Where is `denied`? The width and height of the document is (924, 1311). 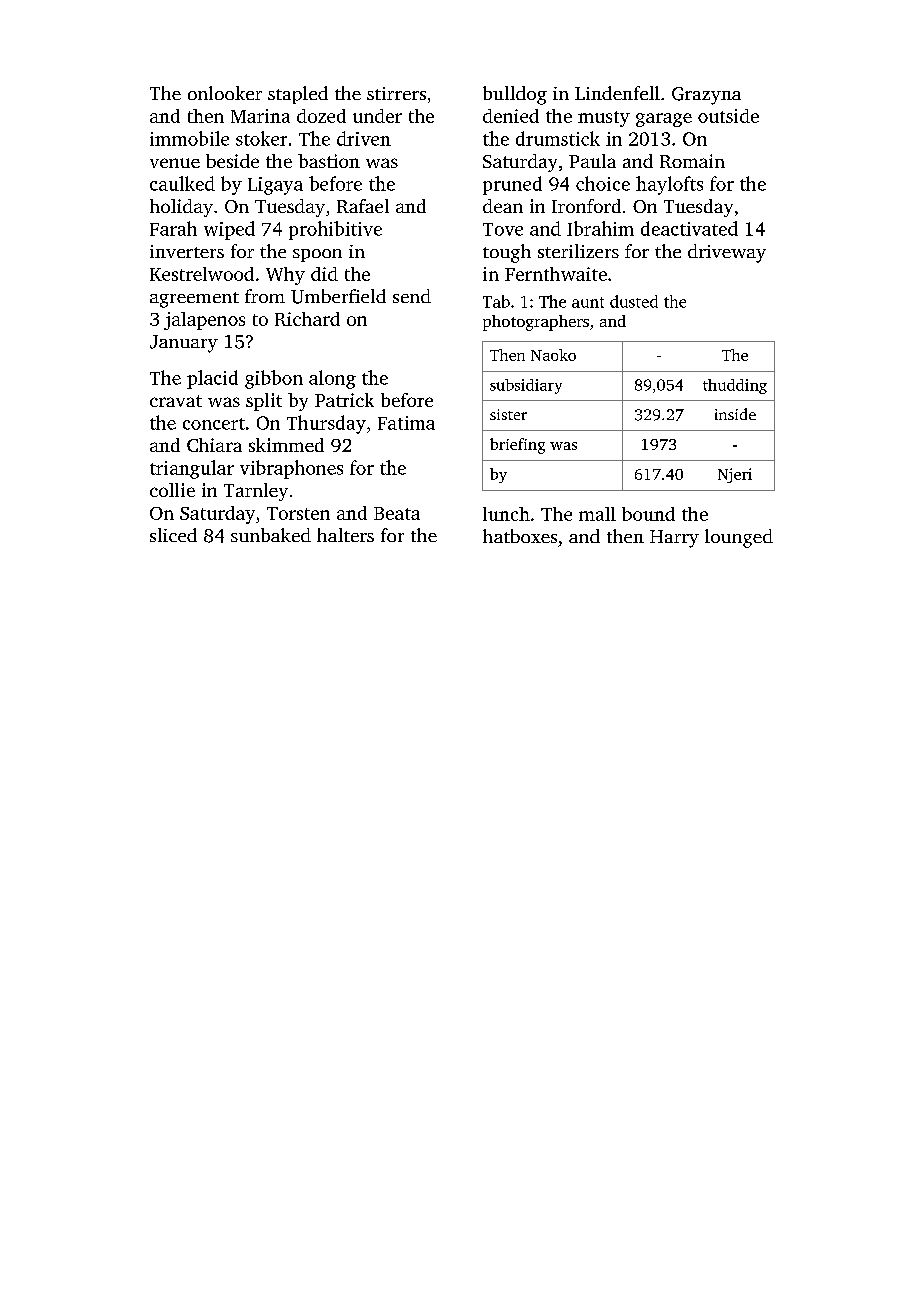
denied is located at coordinates (511, 116).
